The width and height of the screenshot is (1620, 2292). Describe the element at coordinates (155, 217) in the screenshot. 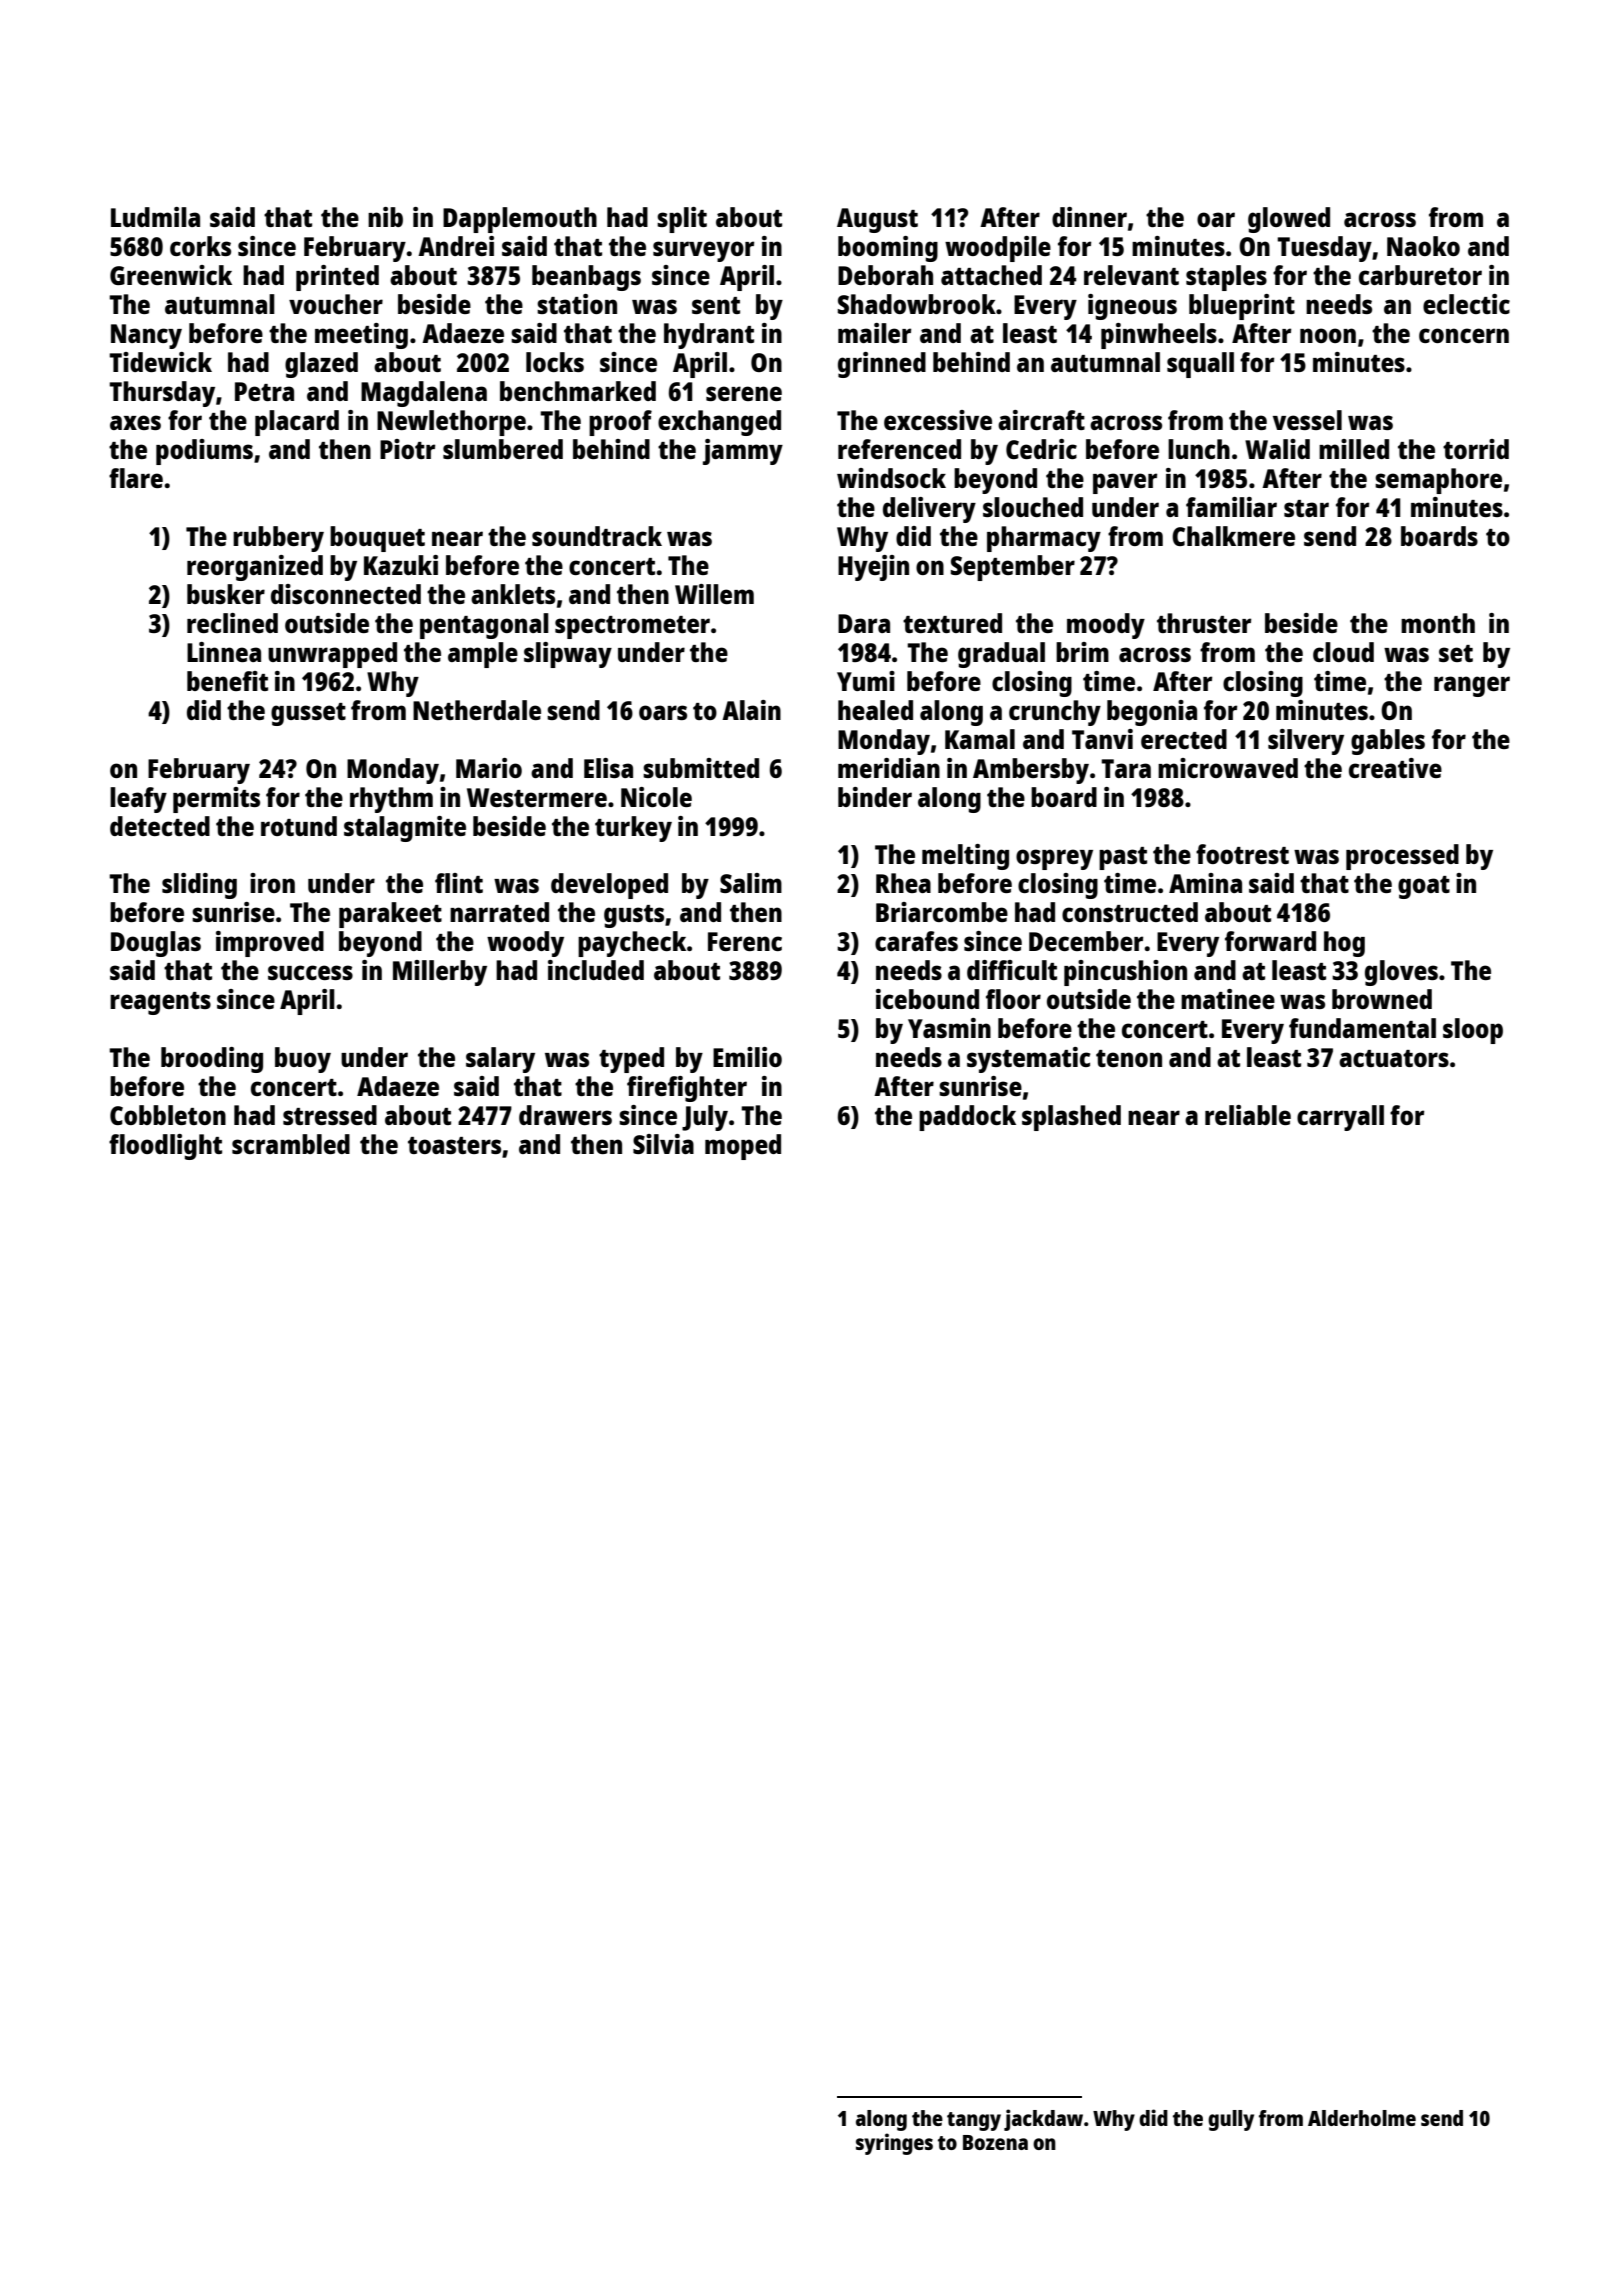

I see `Ludmila` at that location.
